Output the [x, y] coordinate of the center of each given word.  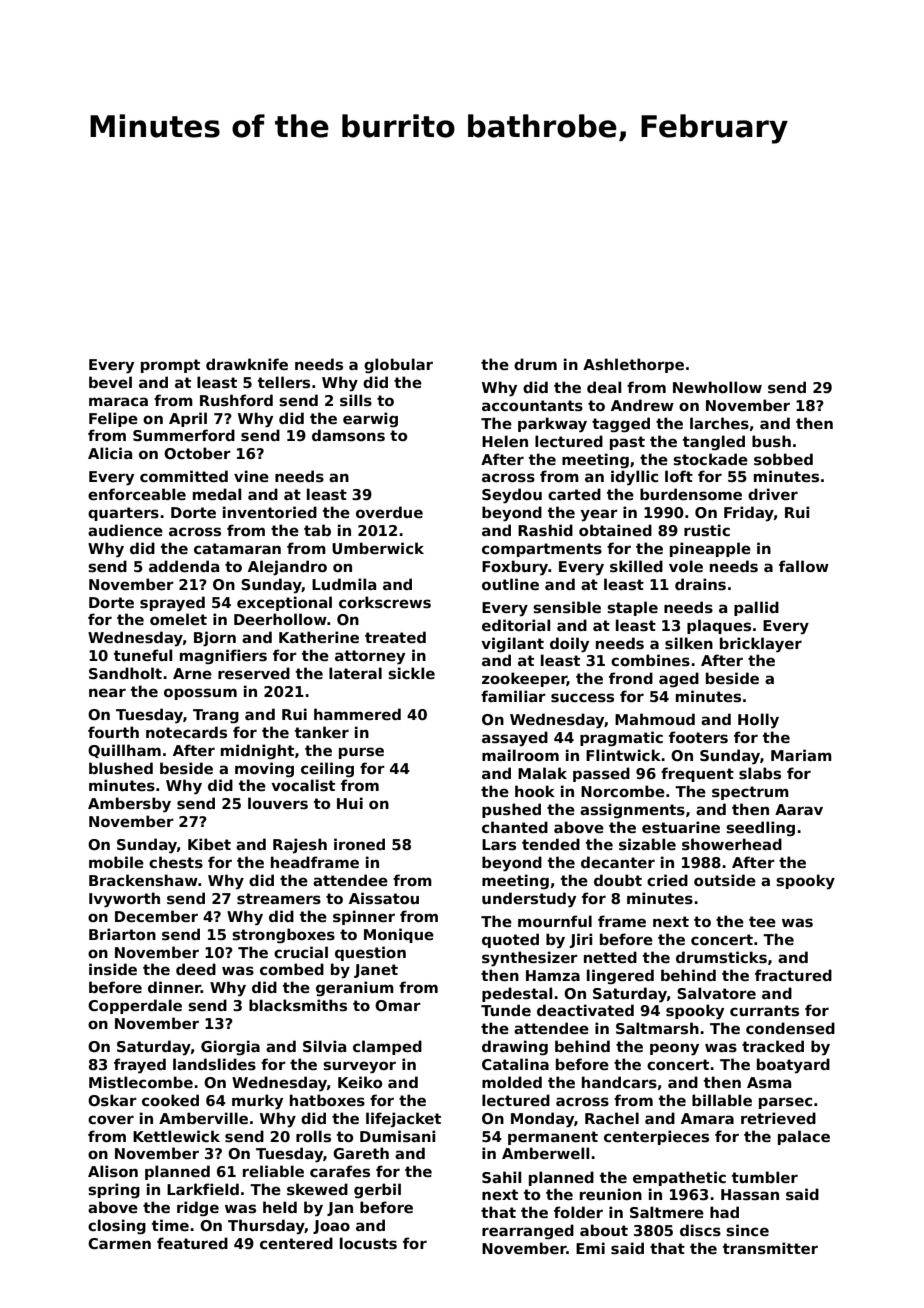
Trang [216, 716]
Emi [590, 1248]
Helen [505, 441]
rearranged [528, 1231]
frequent [697, 774]
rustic [707, 530]
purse [361, 753]
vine [251, 476]
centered [296, 1243]
